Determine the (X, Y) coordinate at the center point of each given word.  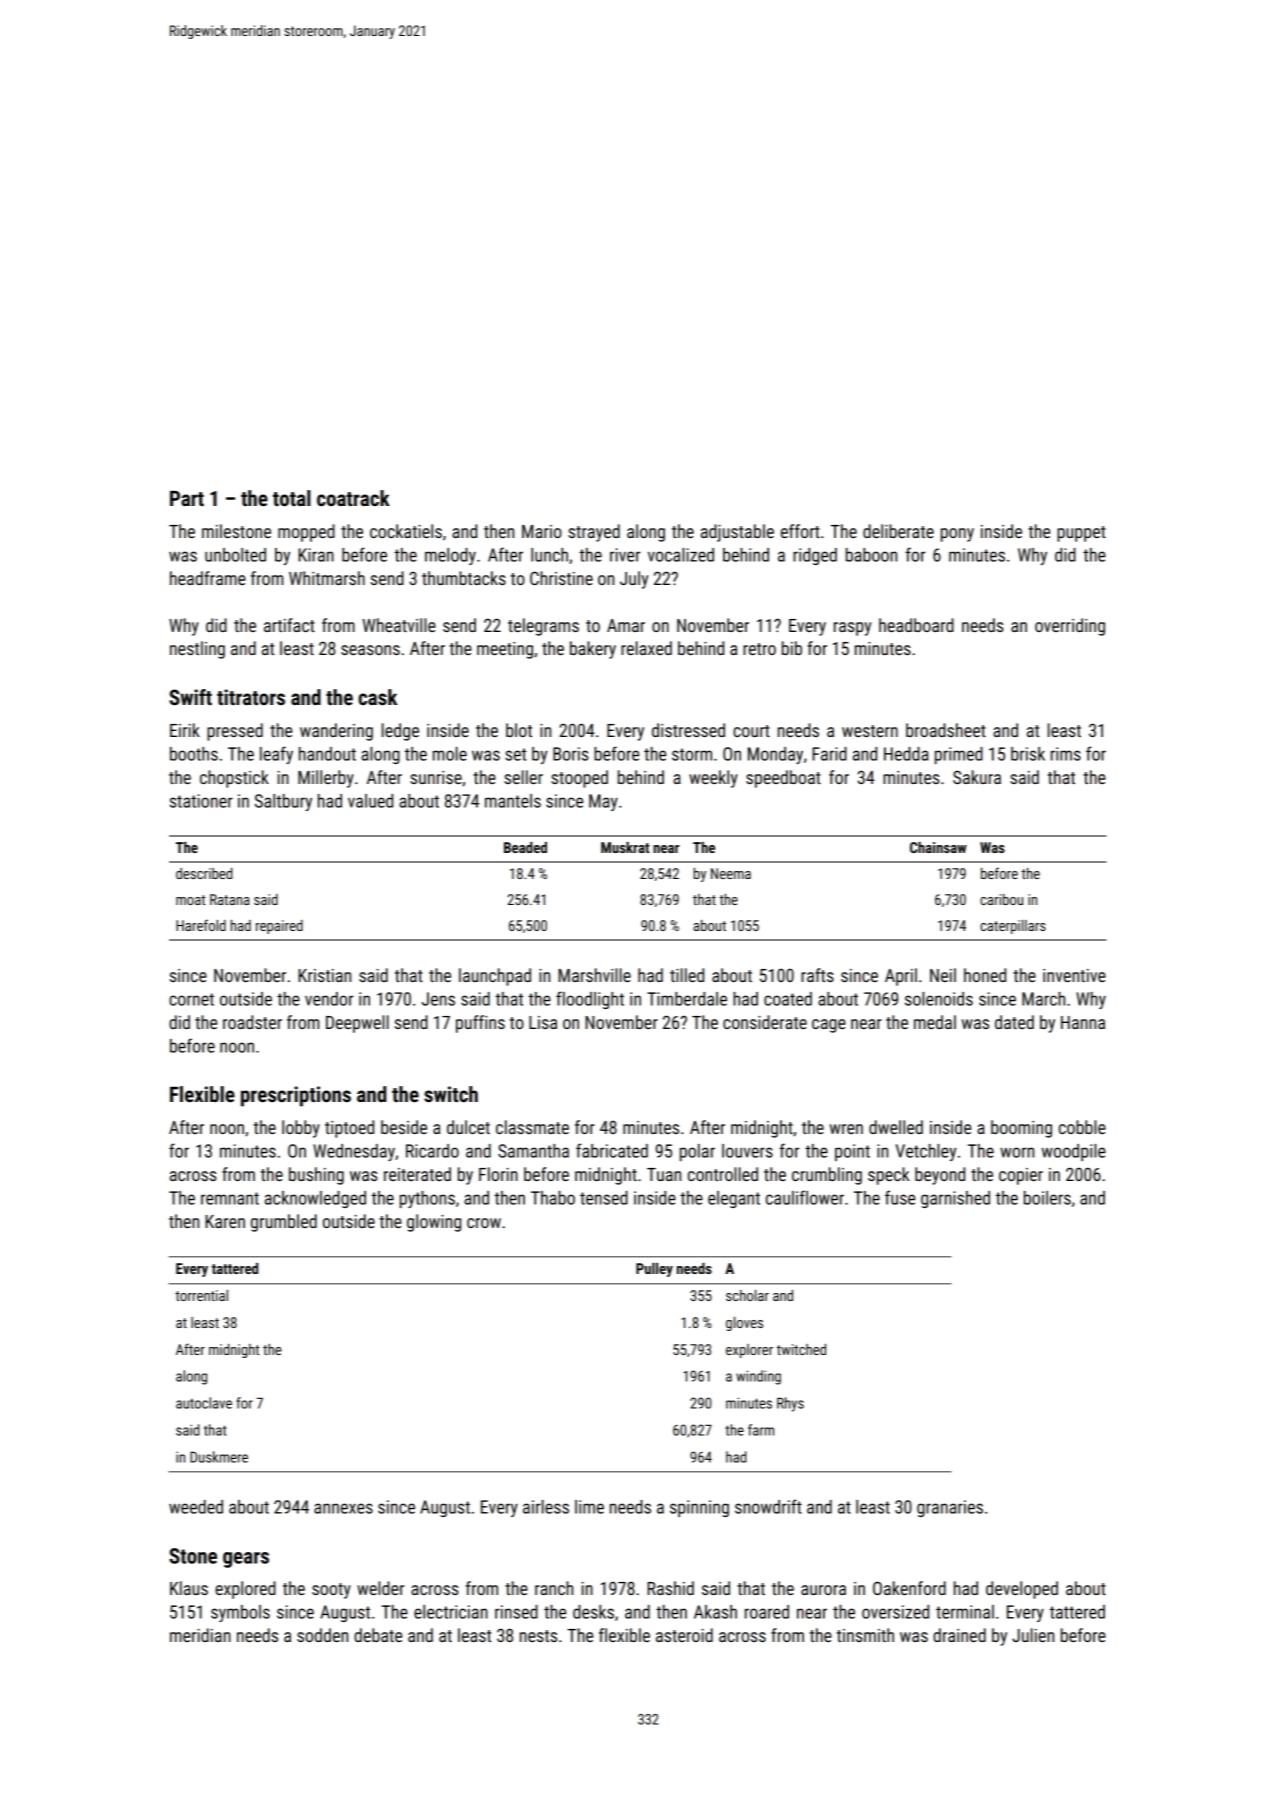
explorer (749, 1351)
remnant (230, 1198)
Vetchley (926, 1152)
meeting (505, 650)
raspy (852, 629)
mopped (306, 533)
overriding (1070, 627)
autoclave (204, 1403)
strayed (594, 533)
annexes (343, 1508)
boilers (1047, 1198)
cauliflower (805, 1197)
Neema (731, 873)
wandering (336, 732)
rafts (817, 975)
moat (190, 900)
